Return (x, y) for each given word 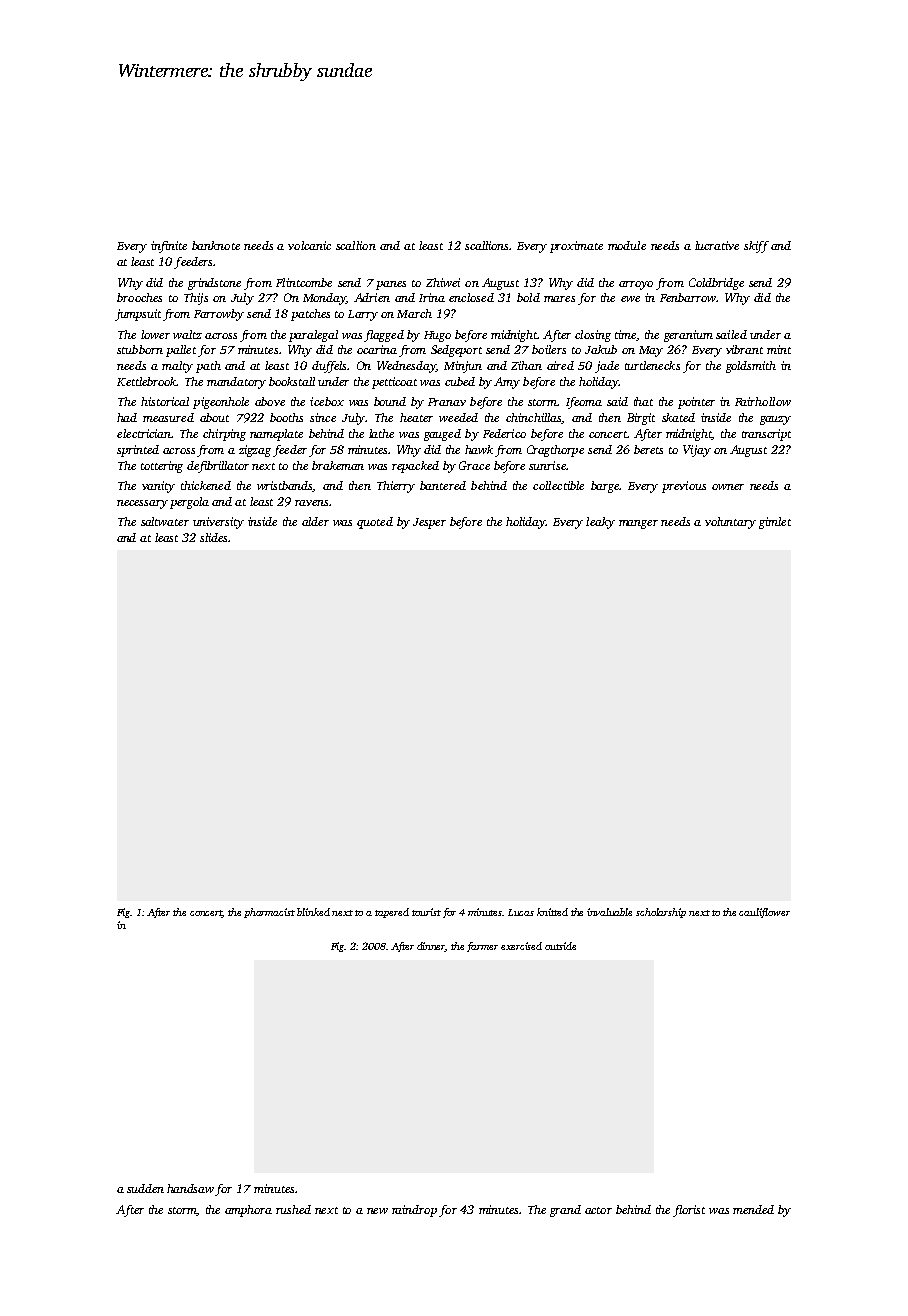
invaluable (609, 912)
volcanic (309, 245)
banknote (216, 245)
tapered (392, 913)
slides (213, 537)
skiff (756, 247)
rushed (293, 1209)
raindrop (414, 1211)
